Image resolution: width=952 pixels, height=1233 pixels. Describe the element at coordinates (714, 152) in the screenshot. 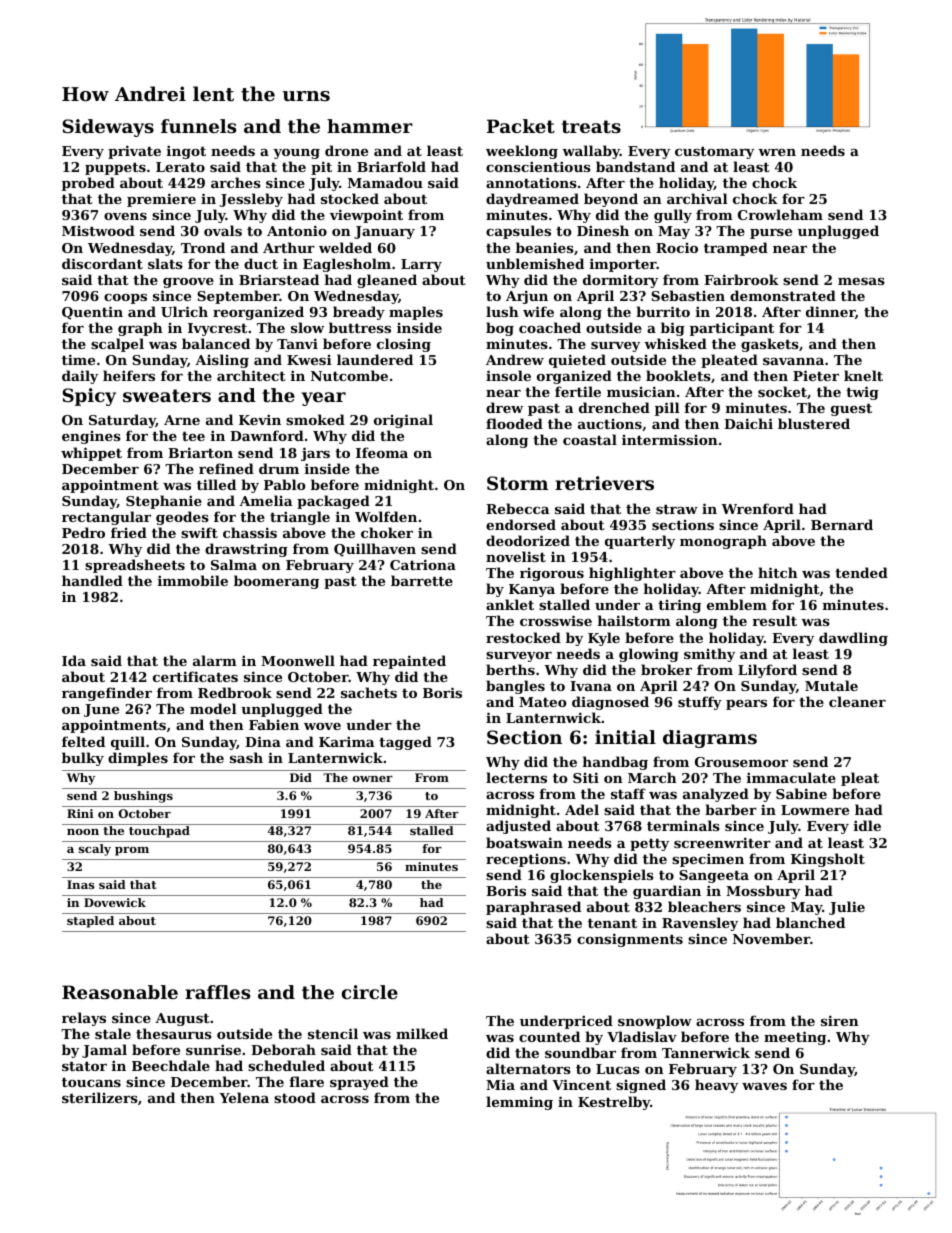

I see `customary` at that location.
